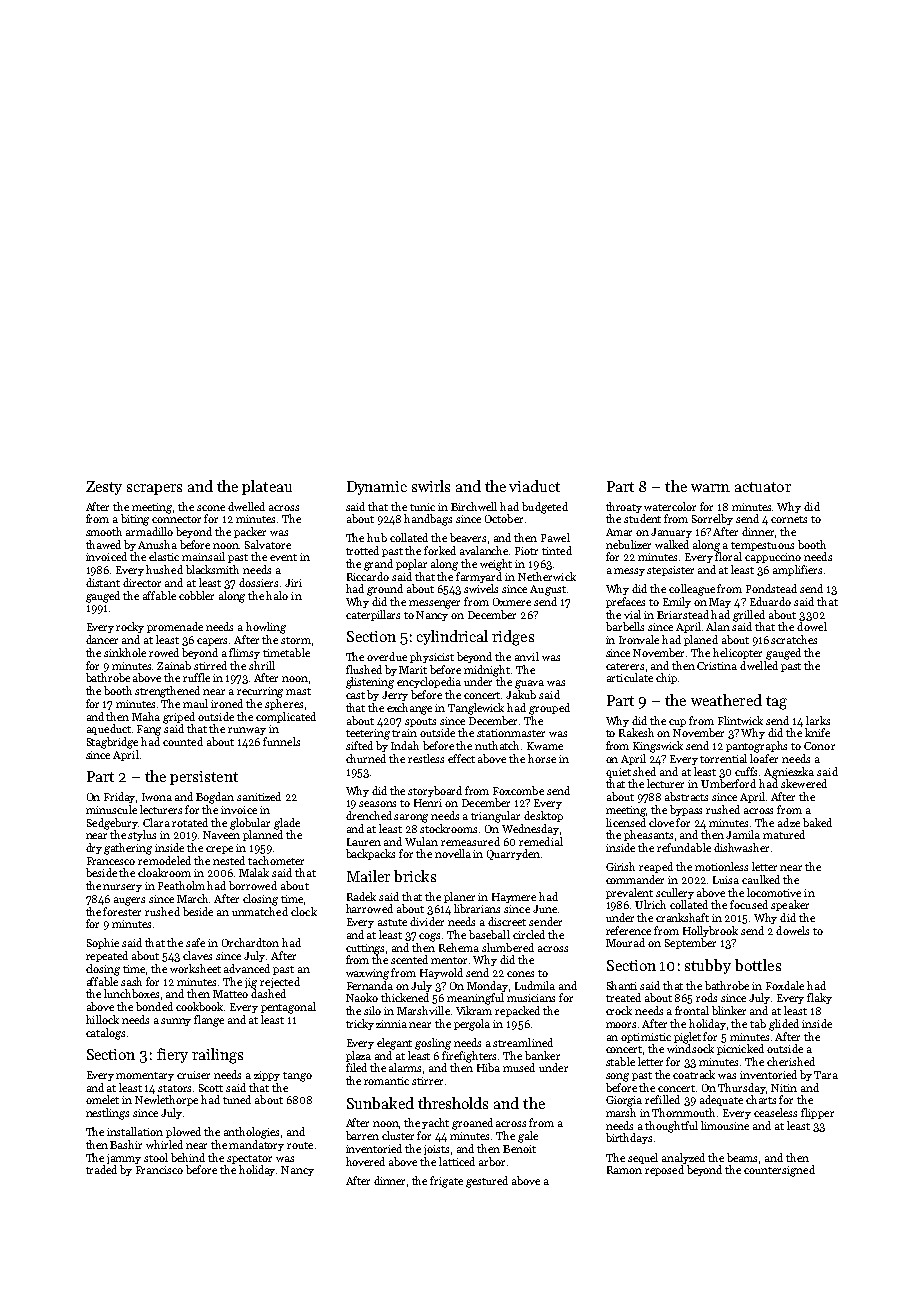  Describe the element at coordinates (708, 966) in the document. I see `stubby` at that location.
